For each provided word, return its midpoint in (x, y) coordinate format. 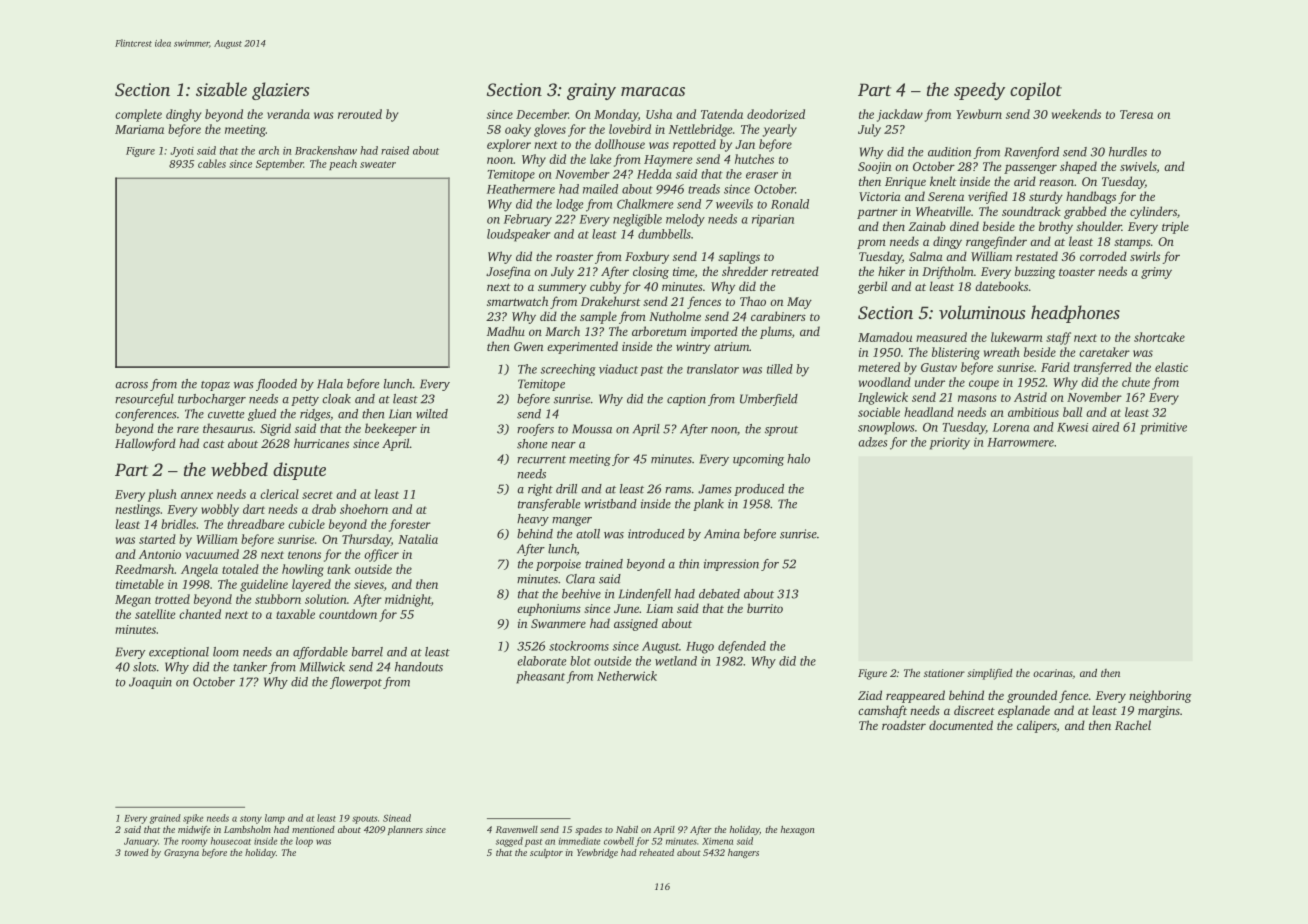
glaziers (280, 91)
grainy (591, 91)
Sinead (397, 818)
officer (381, 555)
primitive (1163, 428)
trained (604, 564)
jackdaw (900, 115)
